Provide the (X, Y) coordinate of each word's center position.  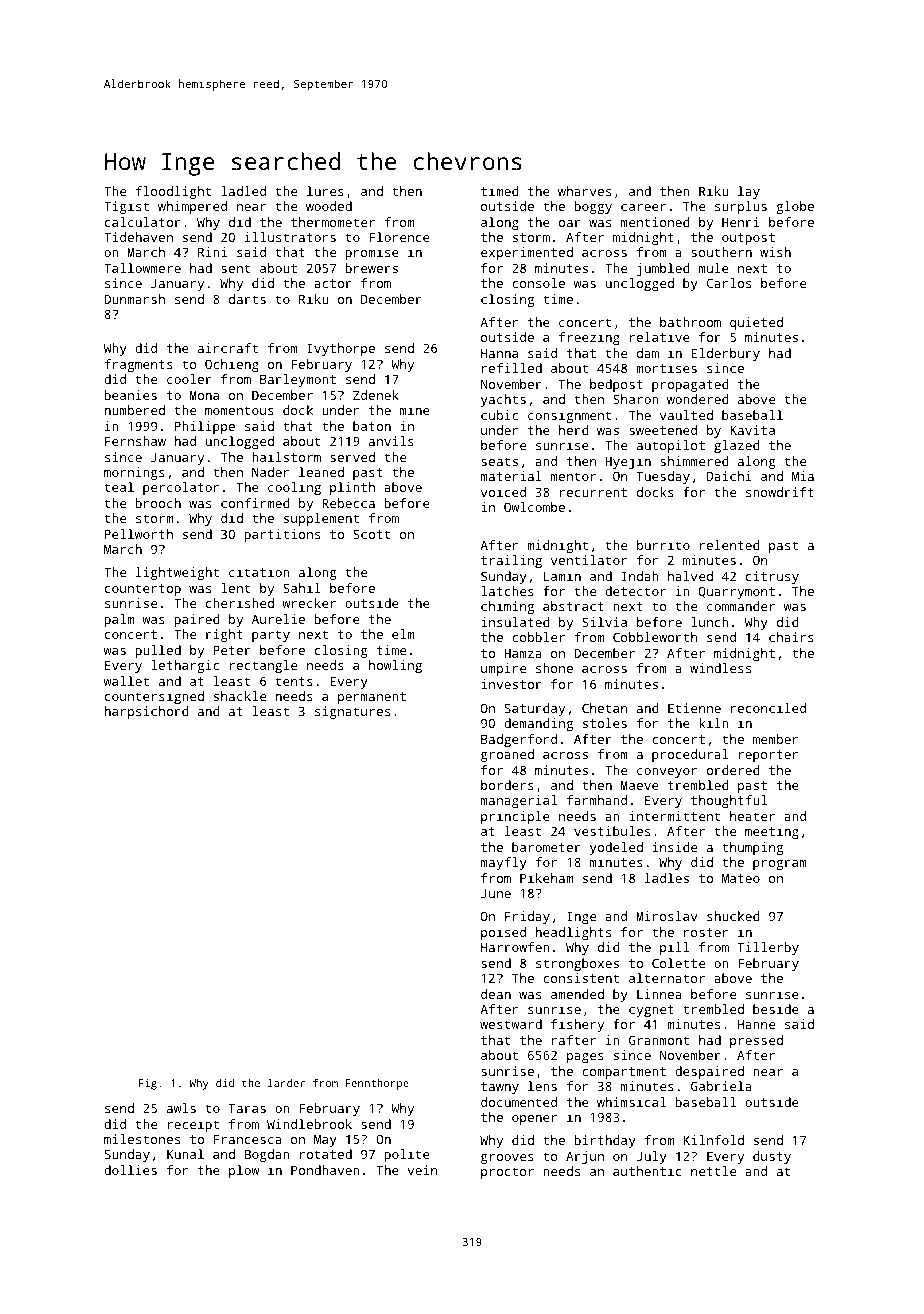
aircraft (228, 348)
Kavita (752, 430)
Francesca (248, 1139)
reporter (768, 756)
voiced (503, 492)
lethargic (185, 666)
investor (511, 684)
